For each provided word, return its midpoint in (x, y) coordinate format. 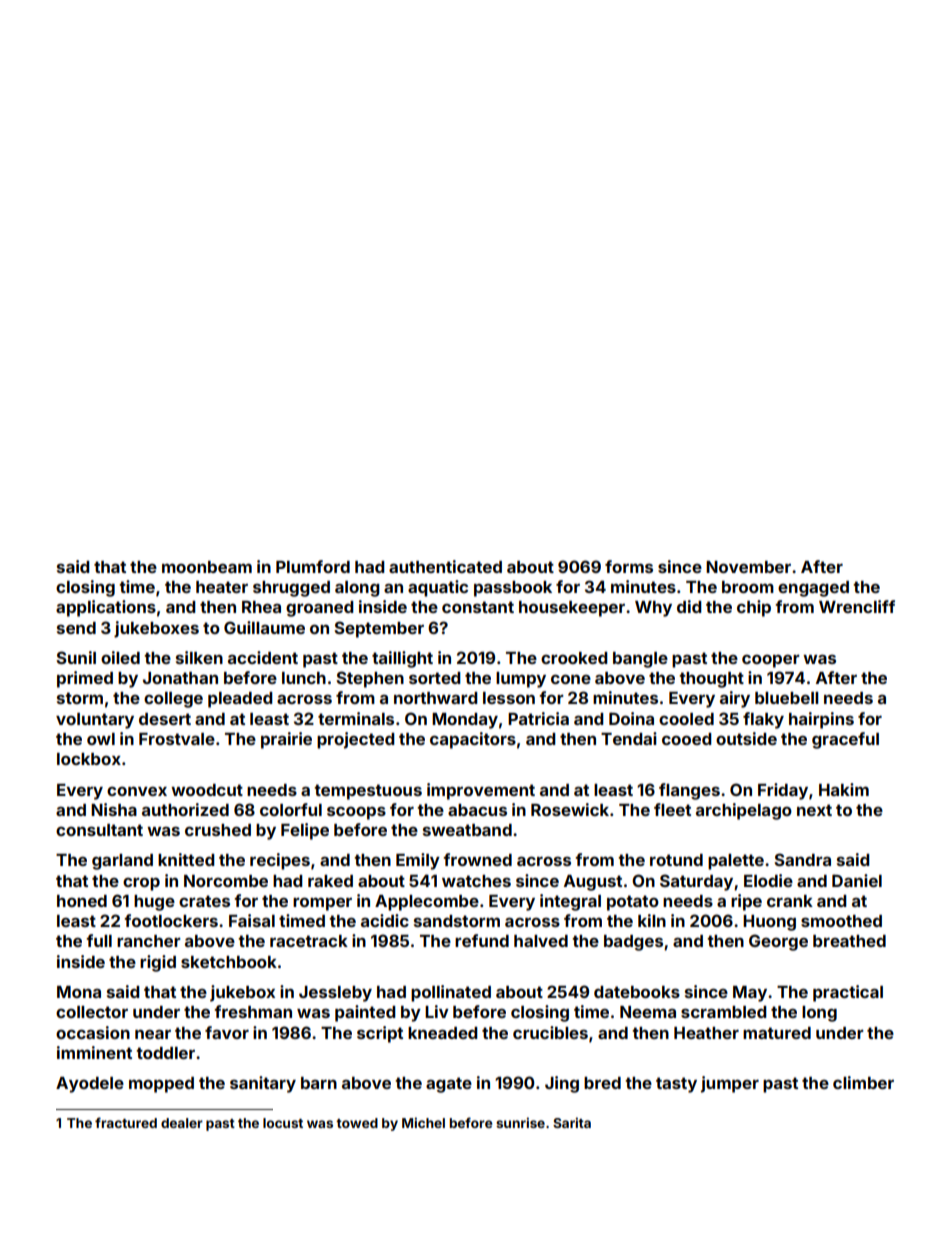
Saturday (696, 882)
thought (711, 680)
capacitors (473, 740)
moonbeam (207, 567)
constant (478, 607)
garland (122, 862)
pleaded (240, 700)
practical (848, 993)
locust (283, 1123)
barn (319, 1083)
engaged (813, 589)
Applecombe (427, 903)
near (153, 1034)
